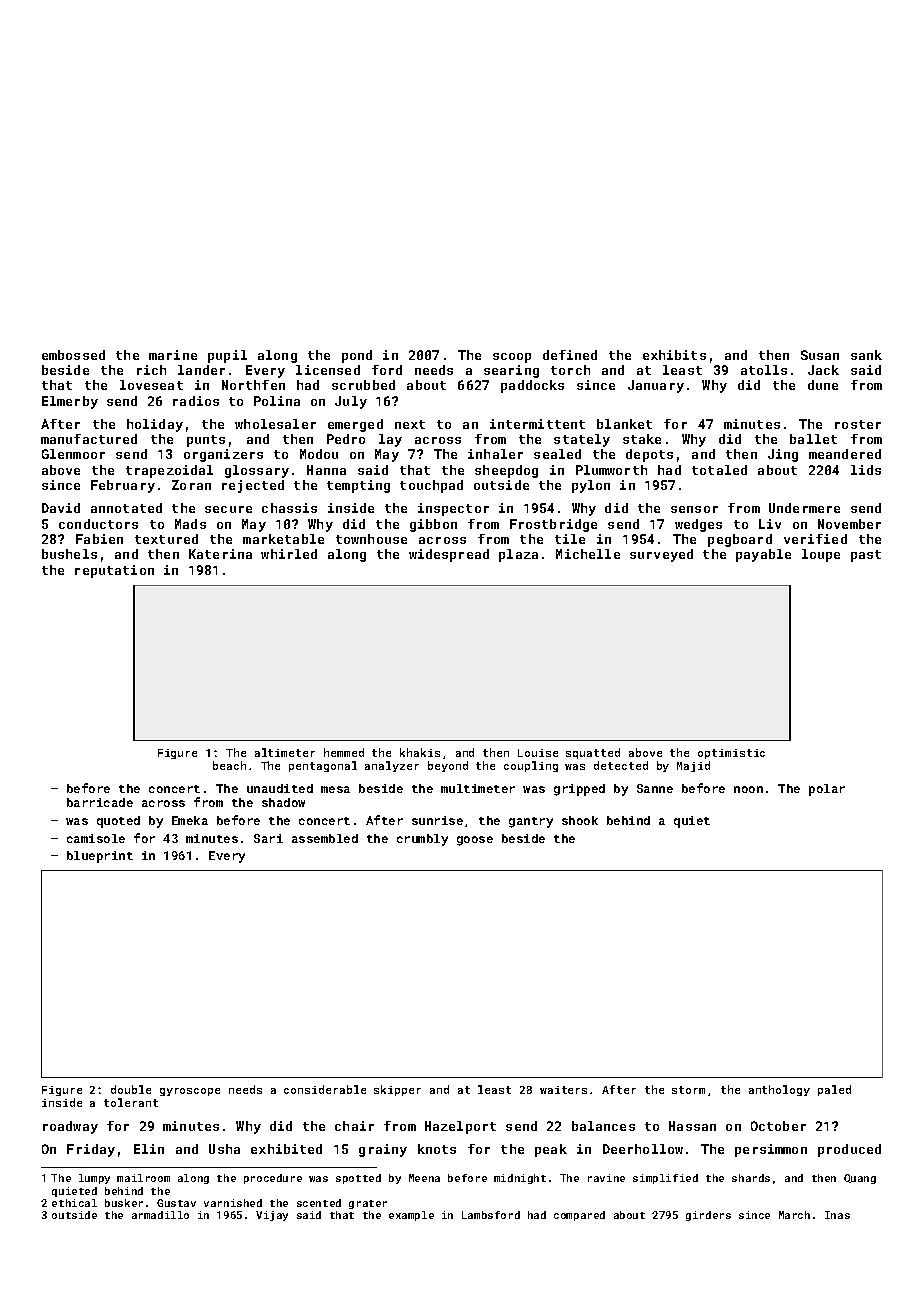 This document has width=924, height=1308. I want to click on pond, so click(357, 356).
